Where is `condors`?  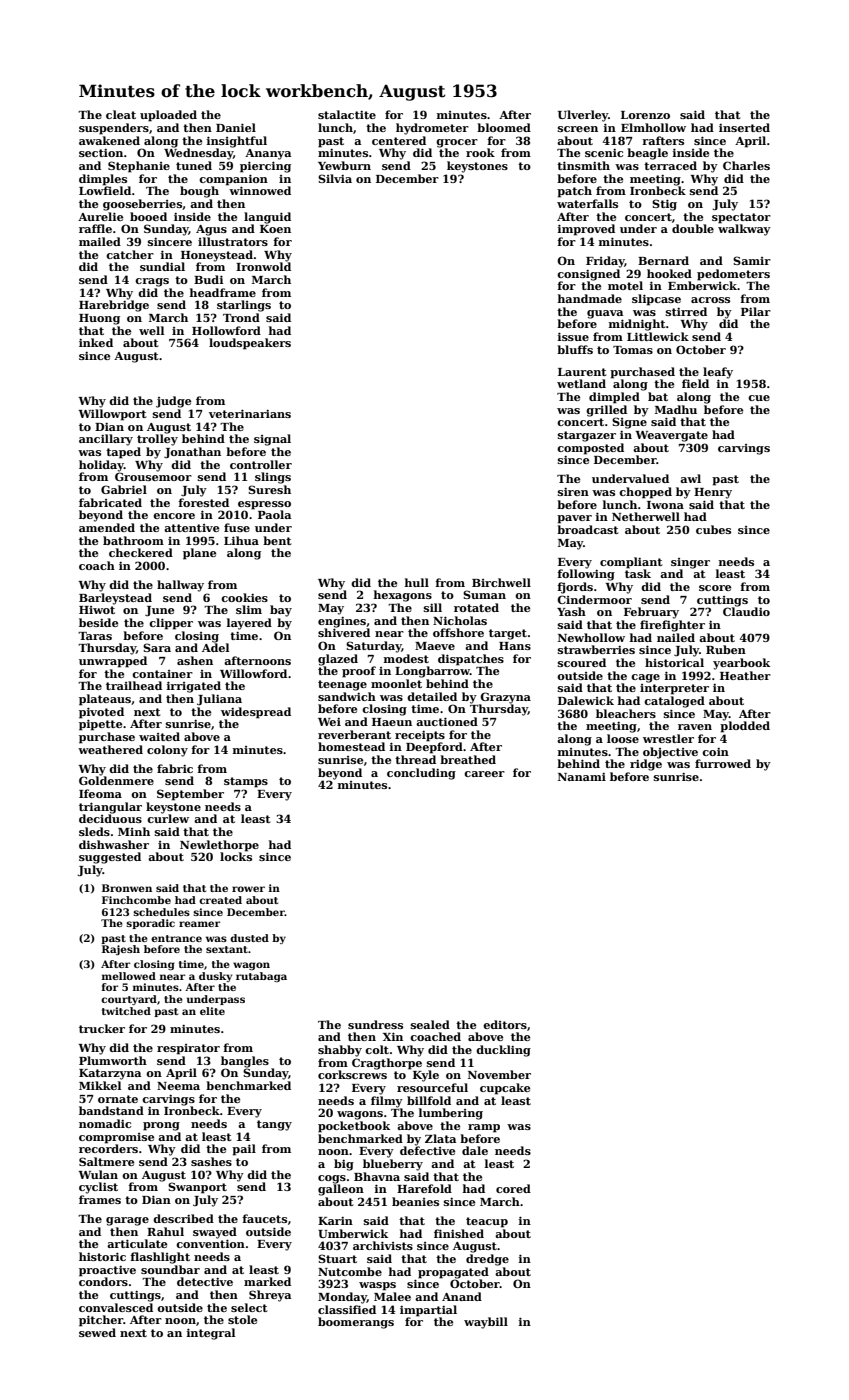 condors is located at coordinates (103, 1281).
